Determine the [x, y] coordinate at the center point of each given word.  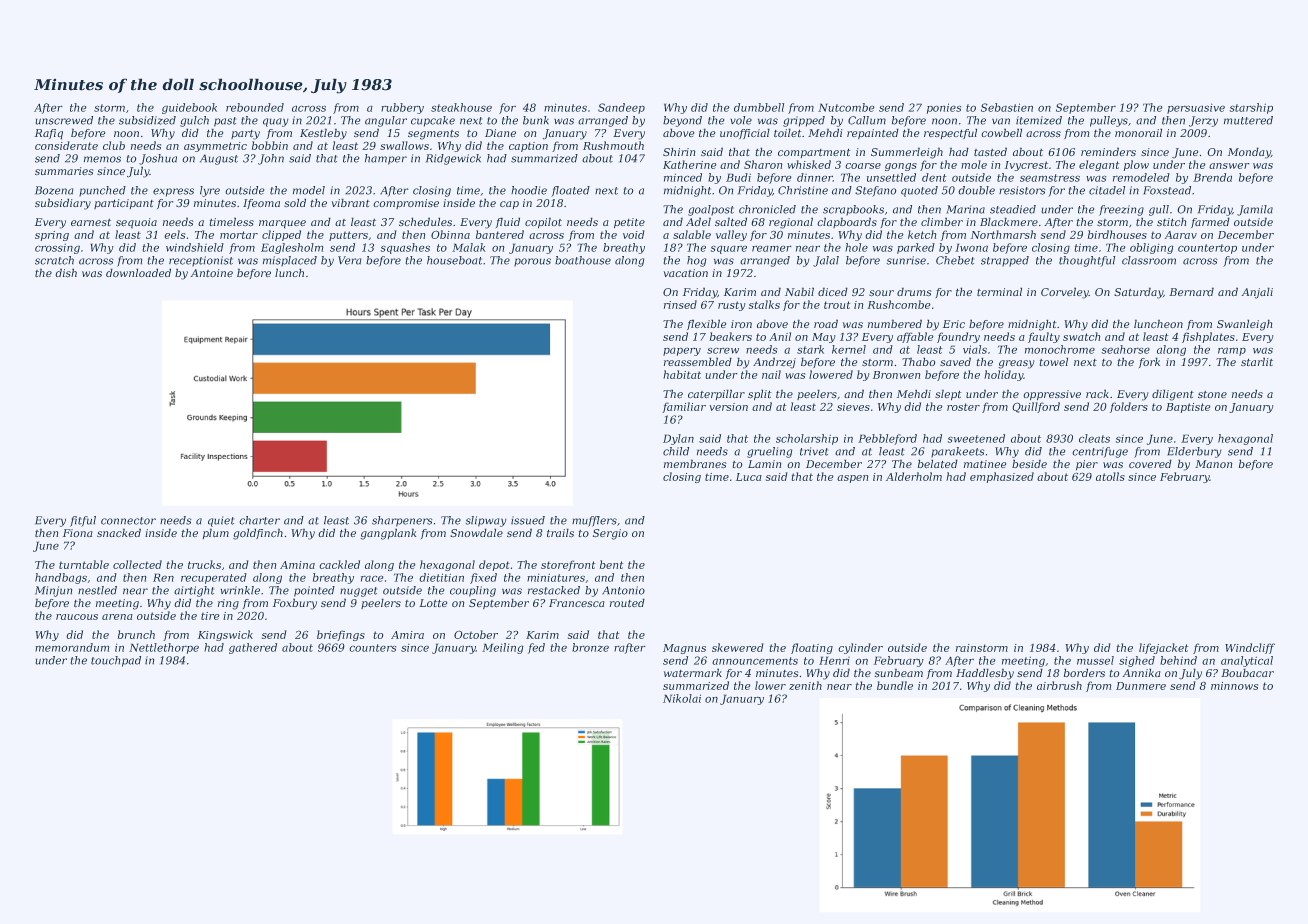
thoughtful [1087, 261]
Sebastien [1007, 107]
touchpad [116, 661]
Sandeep [621, 108]
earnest [91, 222]
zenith [805, 685]
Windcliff [1250, 648]
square [729, 250]
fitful [83, 521]
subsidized [147, 120]
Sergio [610, 534]
